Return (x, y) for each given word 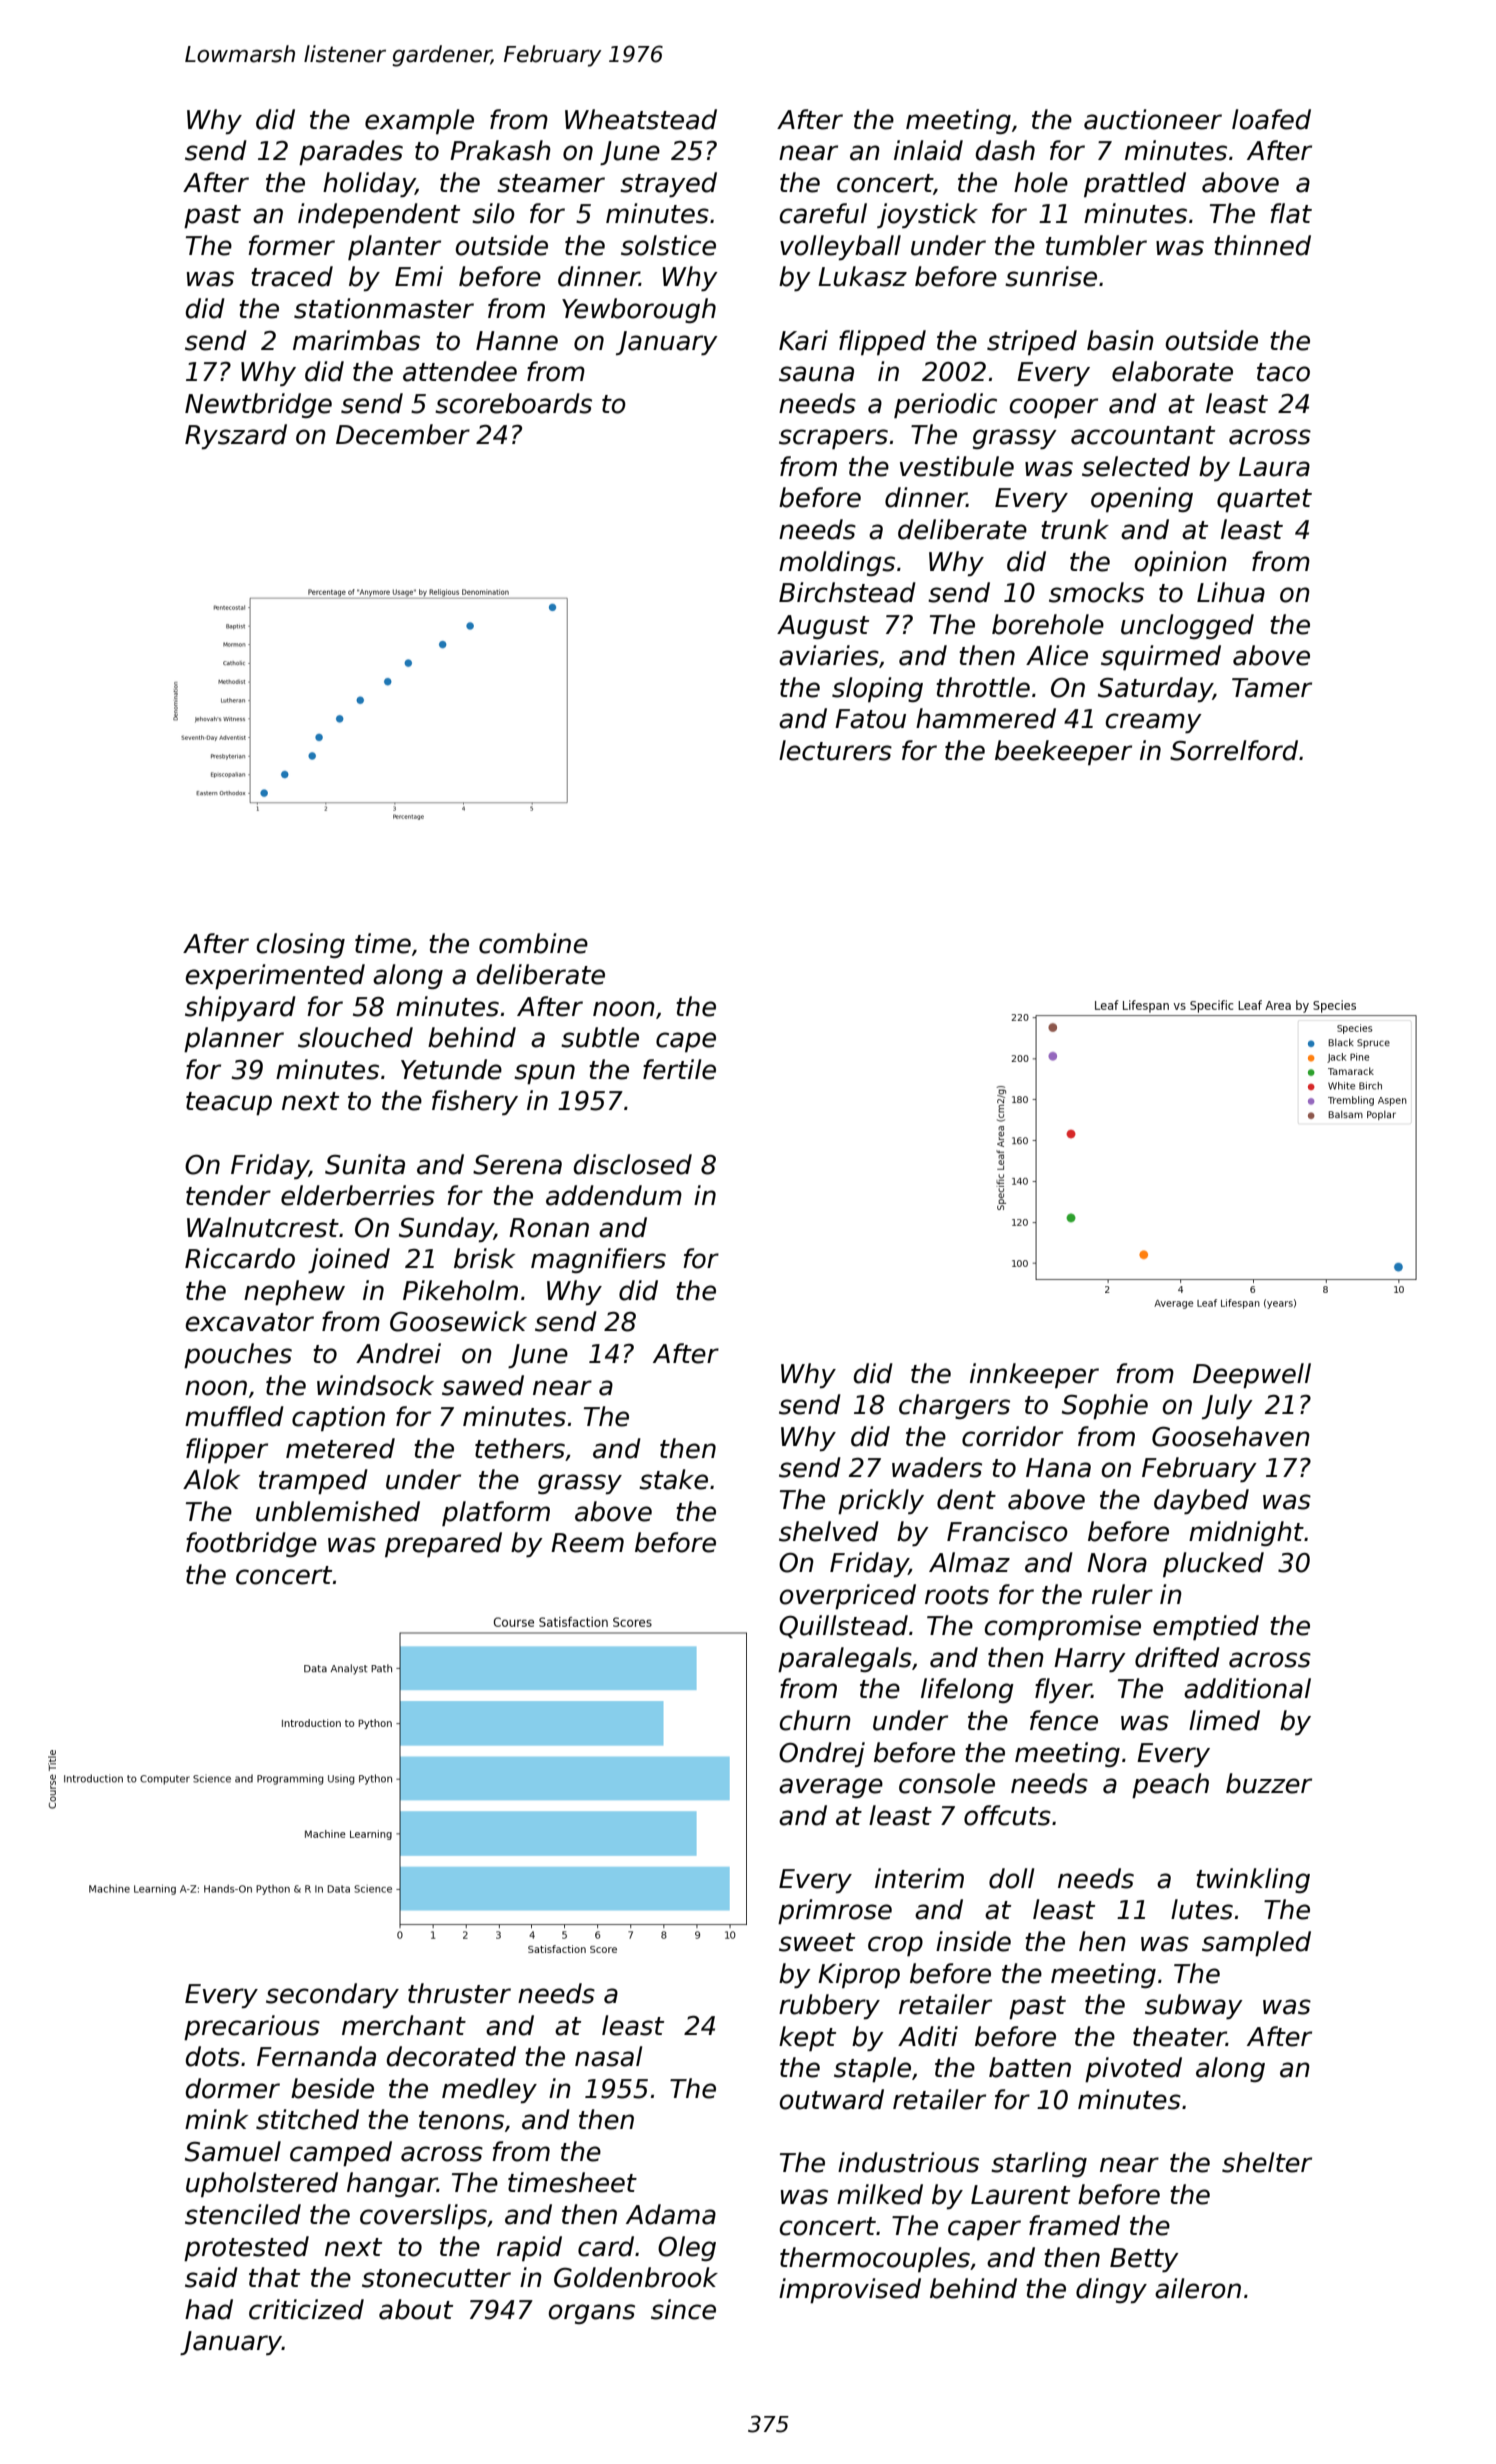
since (683, 2309)
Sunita (365, 1164)
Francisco (1007, 1531)
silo (493, 213)
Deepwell (1252, 1375)
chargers (954, 1406)
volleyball (840, 247)
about (416, 2309)
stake (673, 1479)
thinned (1262, 245)
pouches (238, 1355)
